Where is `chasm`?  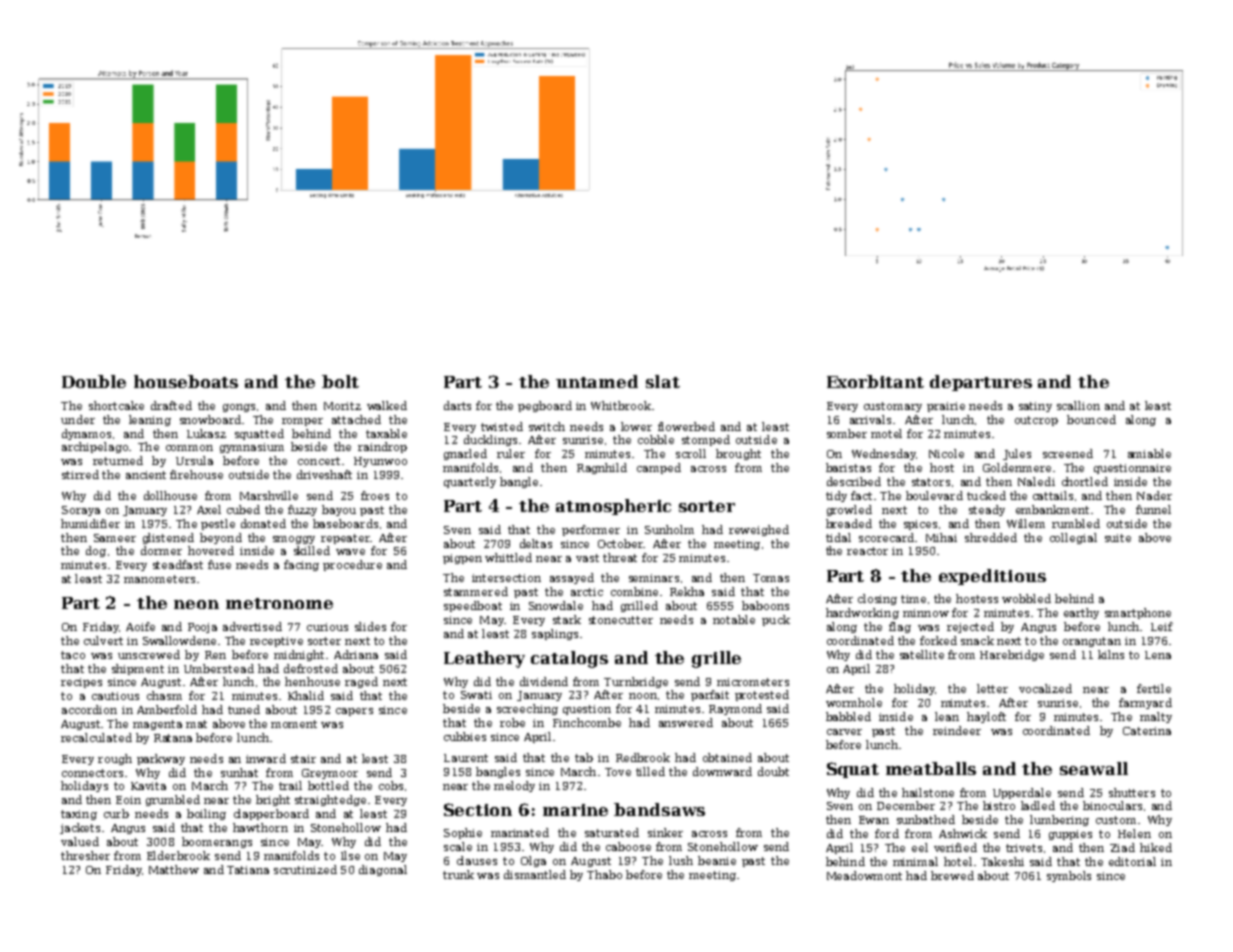 chasm is located at coordinates (164, 695).
